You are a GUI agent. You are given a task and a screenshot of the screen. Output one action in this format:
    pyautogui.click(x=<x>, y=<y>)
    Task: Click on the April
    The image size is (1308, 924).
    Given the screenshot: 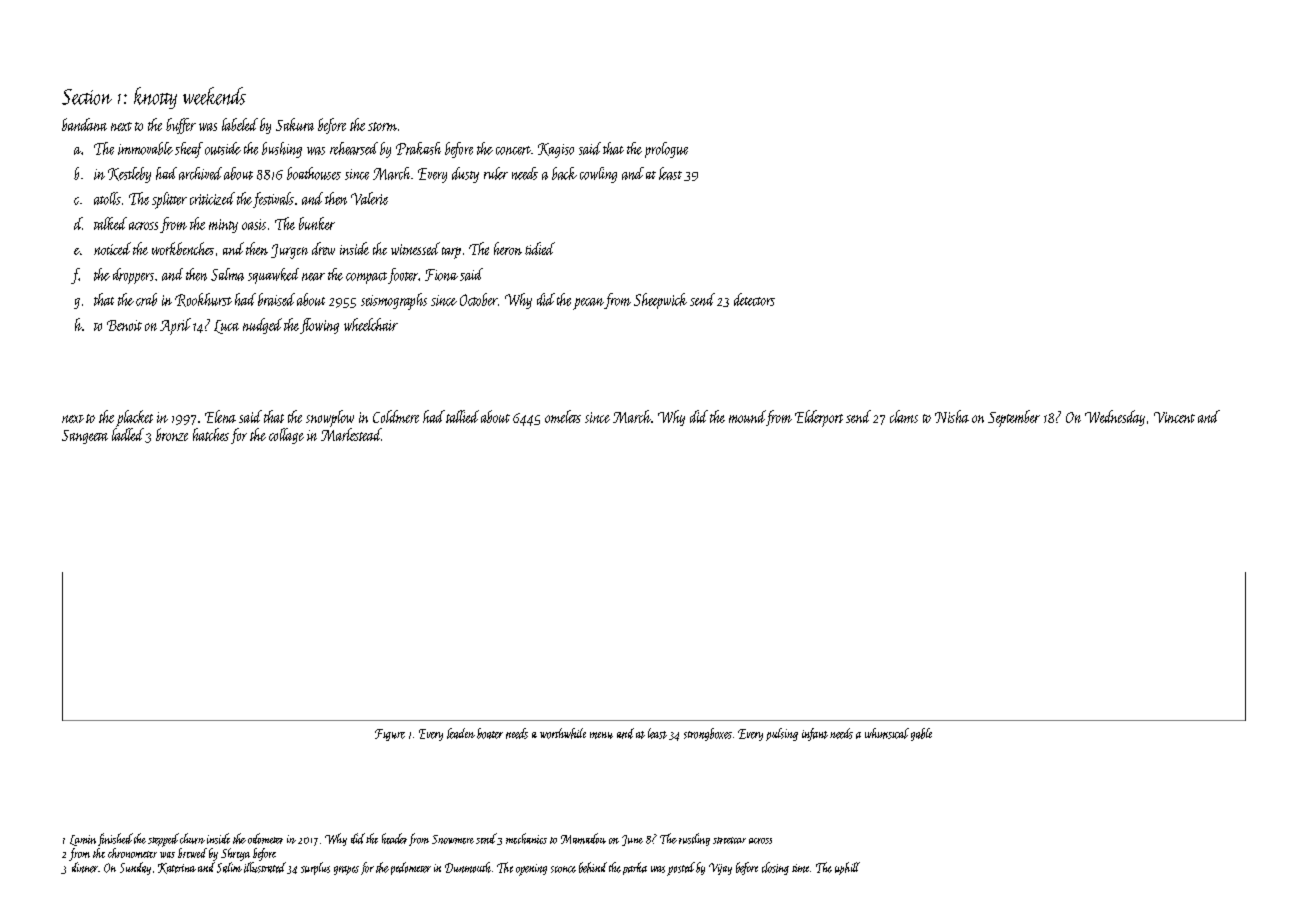 What is the action you would take?
    pyautogui.click(x=175, y=326)
